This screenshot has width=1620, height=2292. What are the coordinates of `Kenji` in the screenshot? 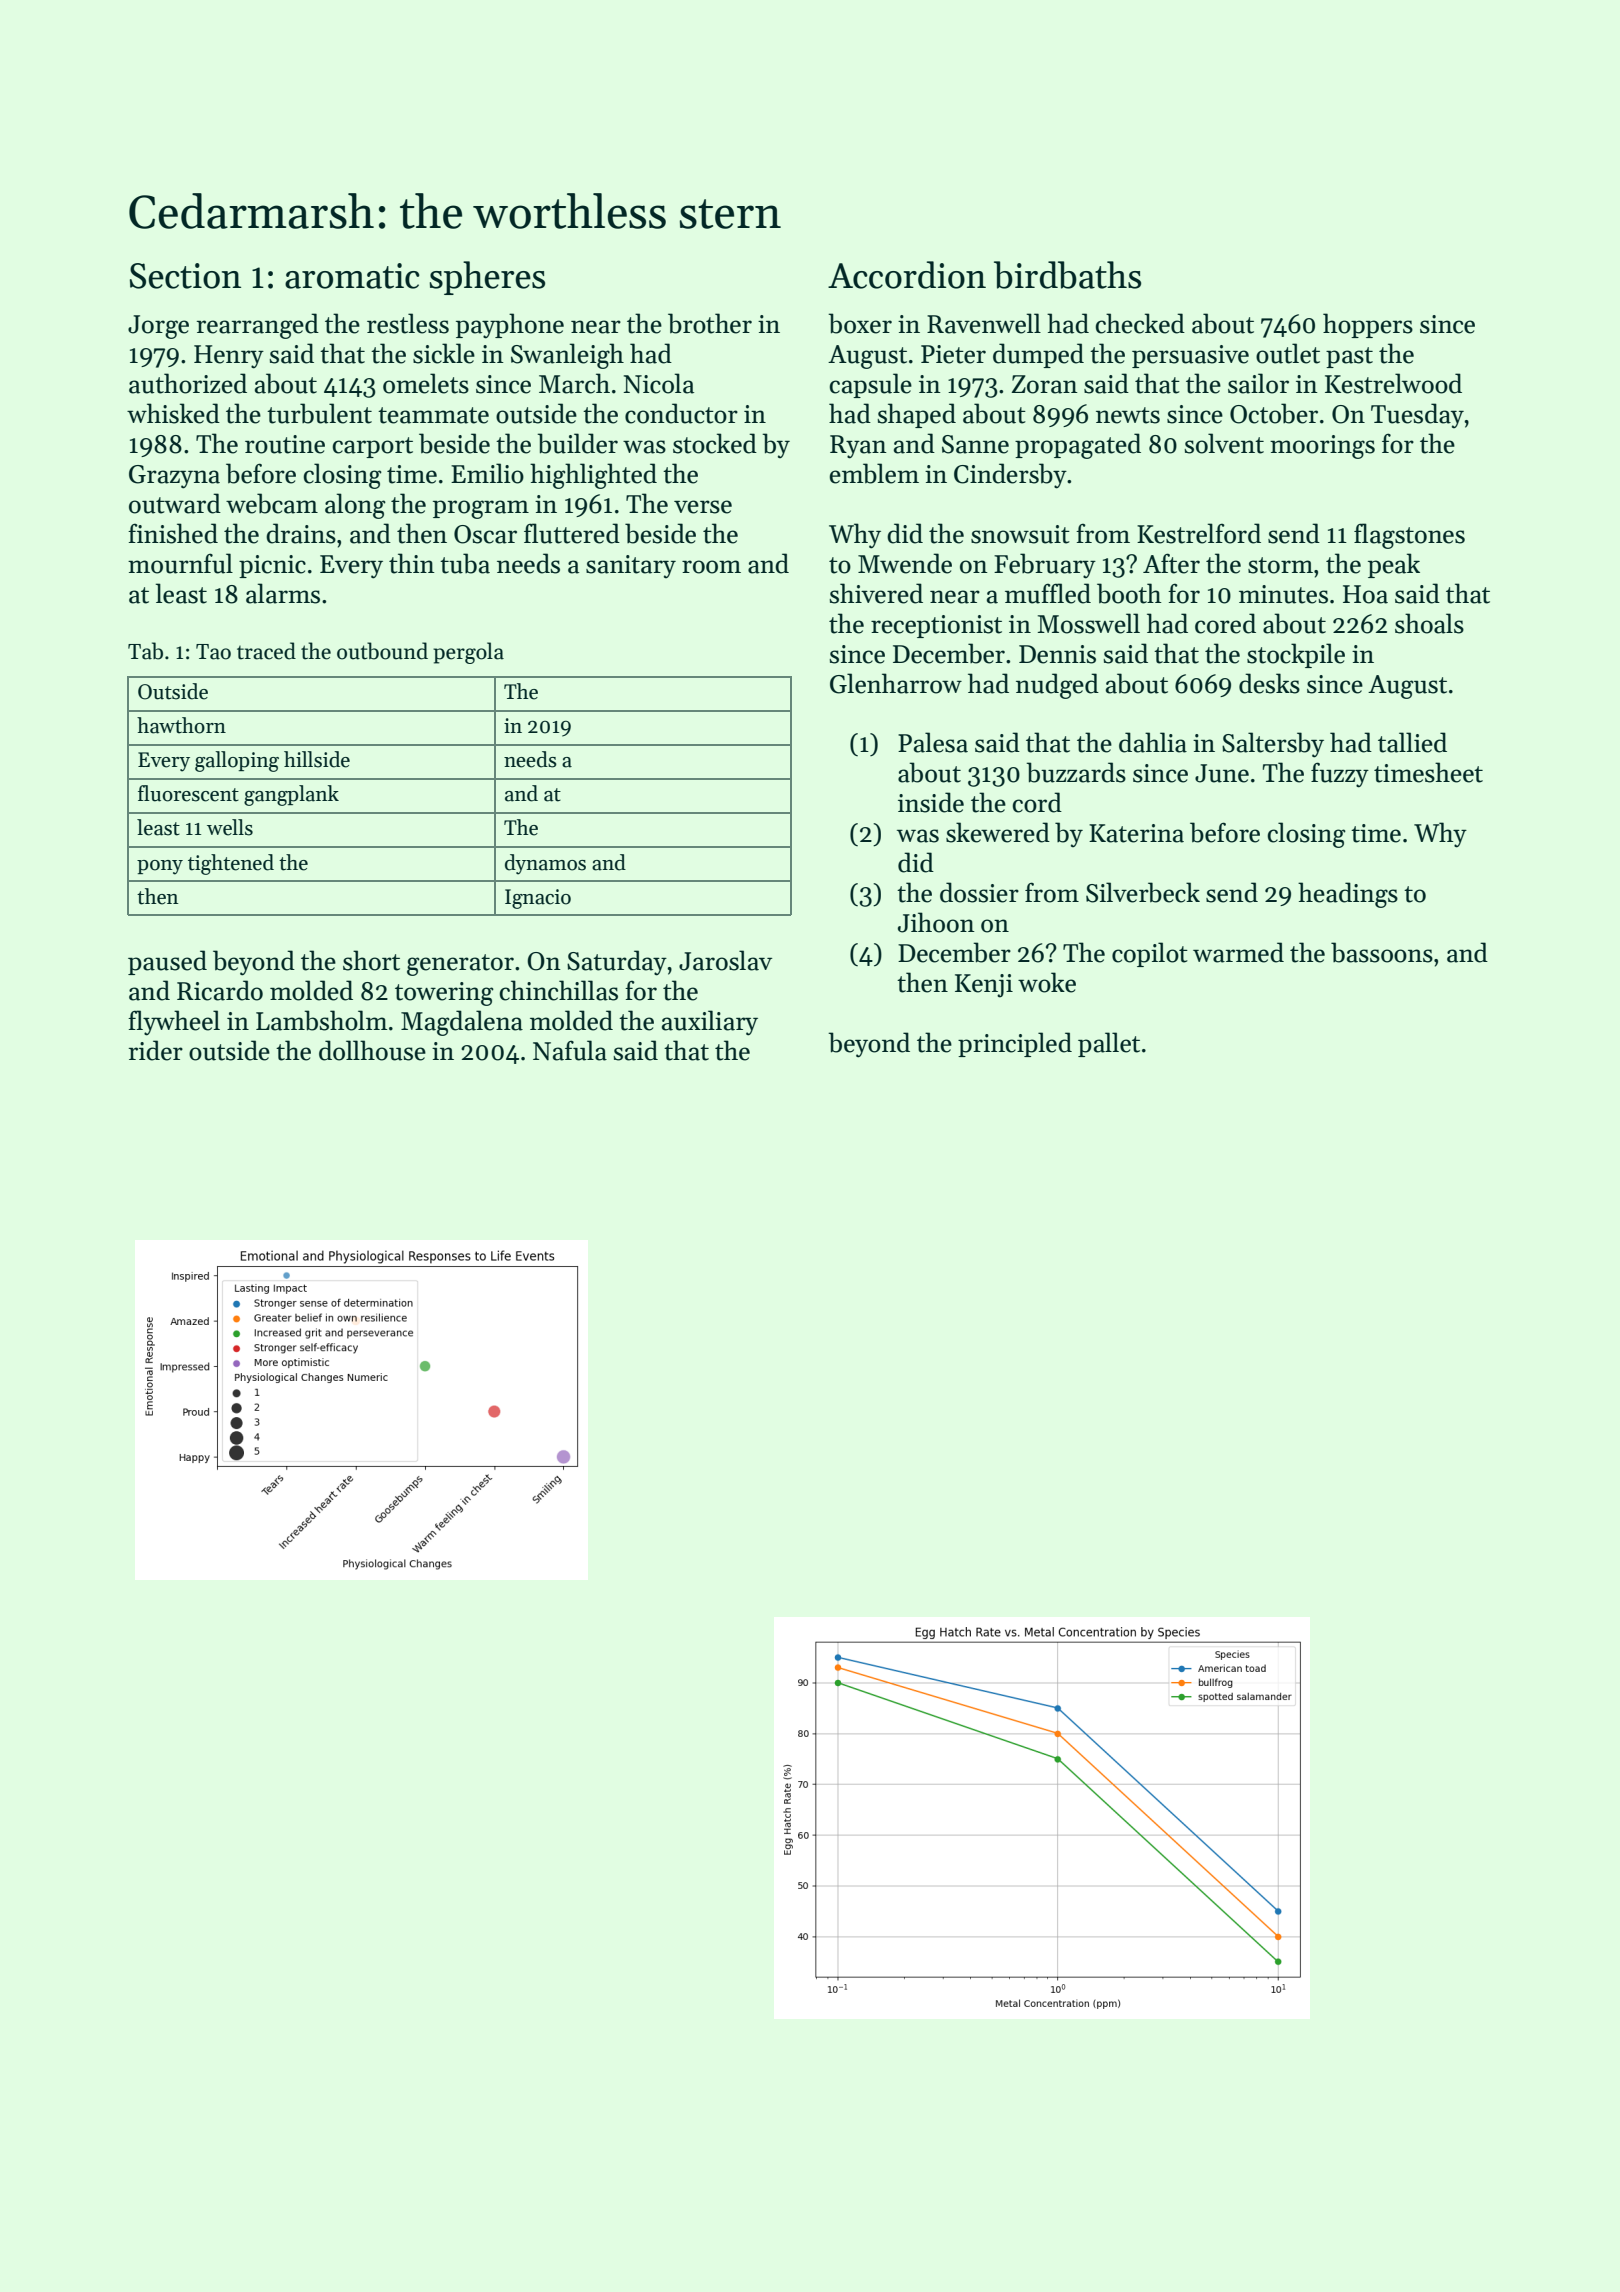 It's located at (984, 986).
